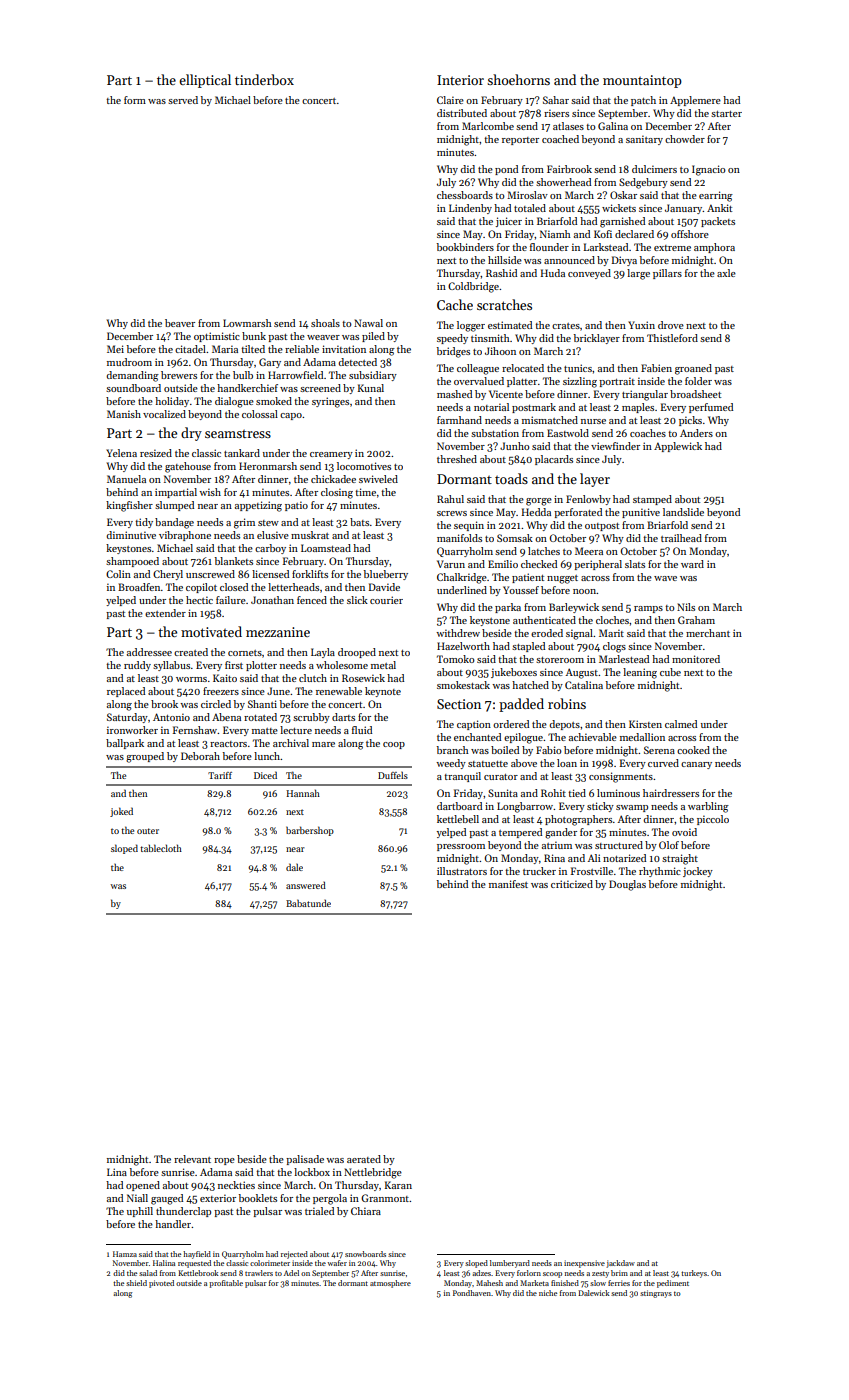 This screenshot has width=849, height=1400. Describe the element at coordinates (135, 100) in the screenshot. I see `form` at that location.
